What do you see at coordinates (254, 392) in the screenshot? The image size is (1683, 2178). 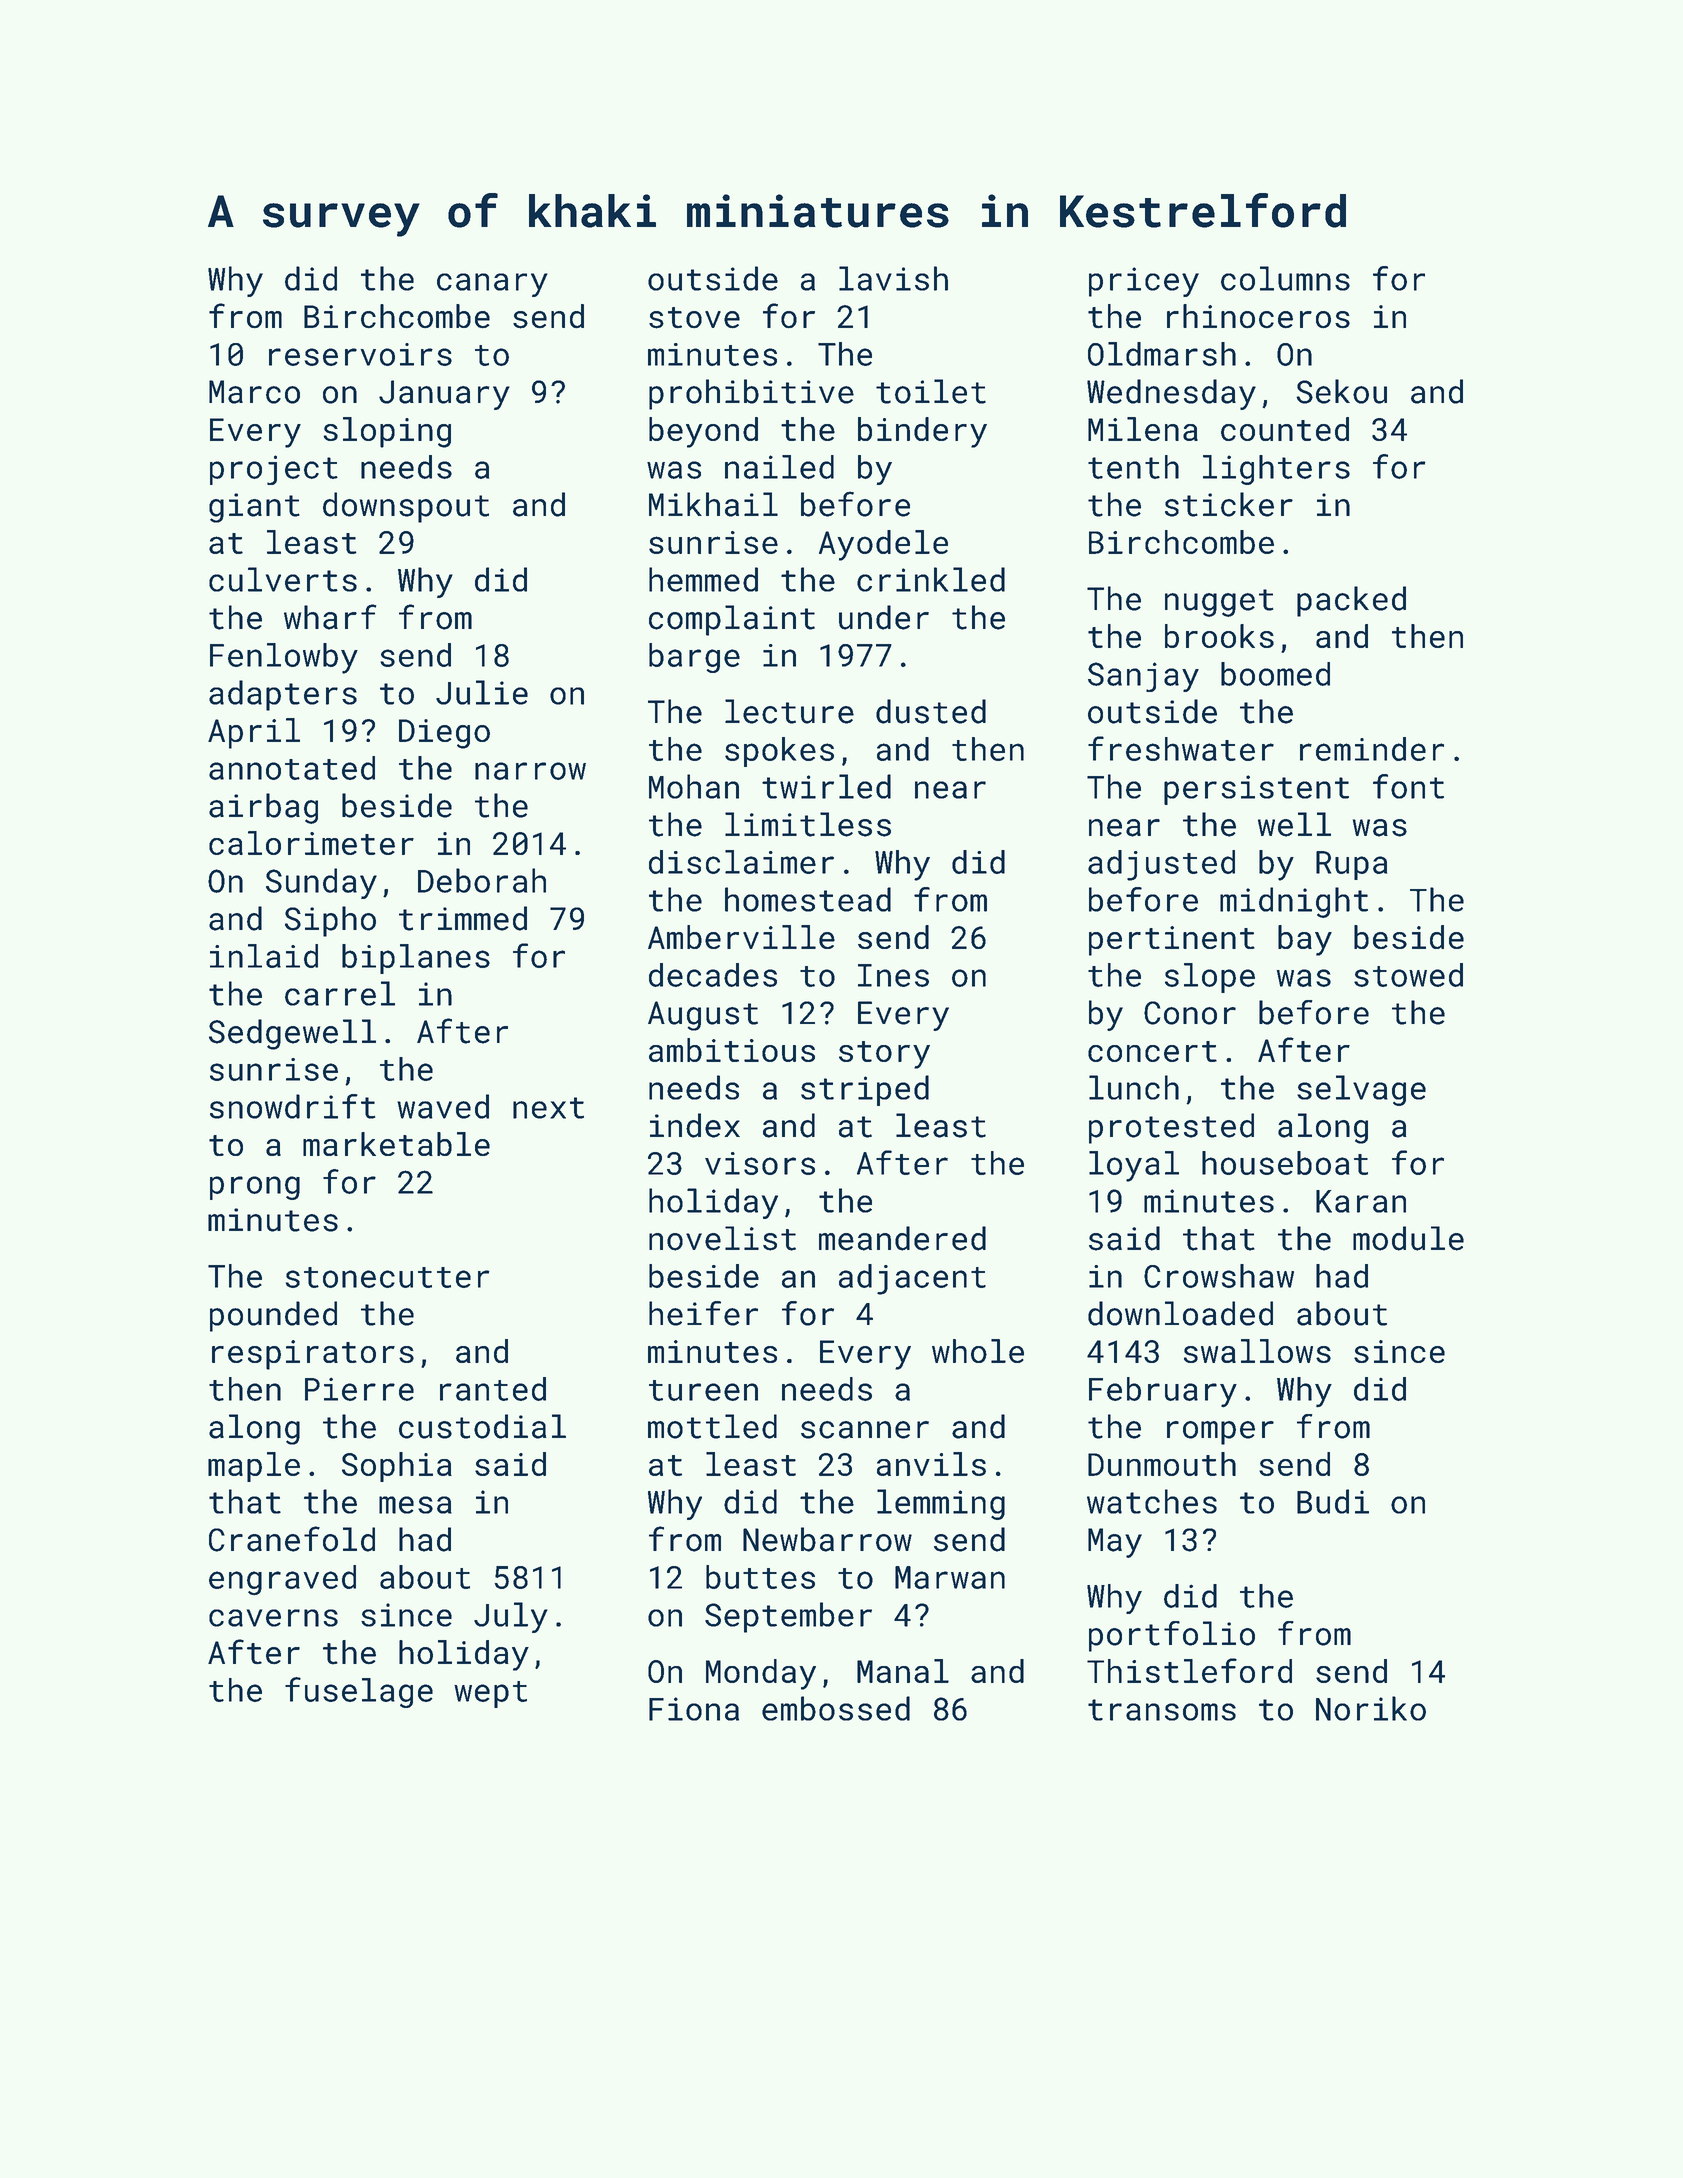 I see `Marco` at bounding box center [254, 392].
